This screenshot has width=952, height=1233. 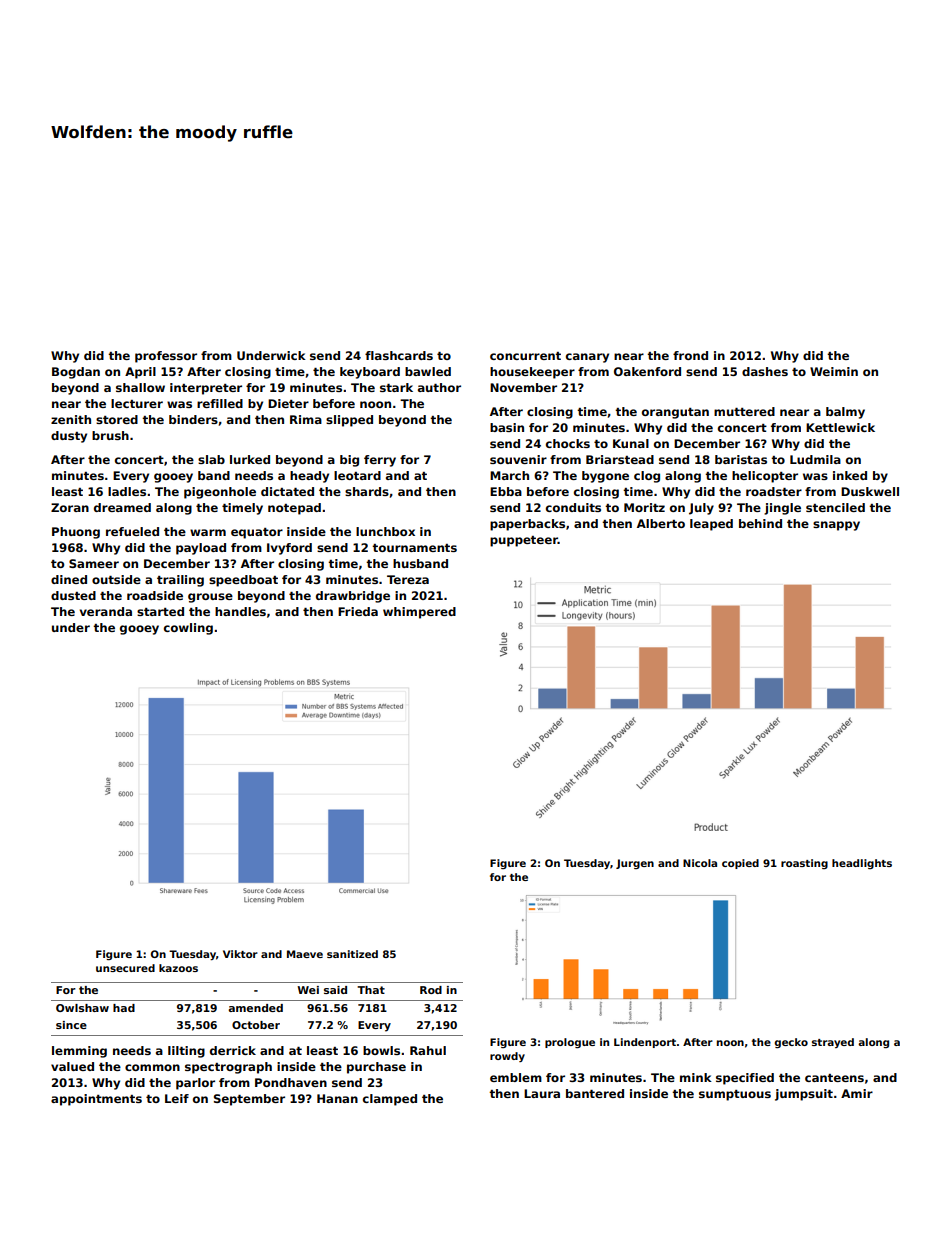 I want to click on flashcards, so click(x=399, y=355).
